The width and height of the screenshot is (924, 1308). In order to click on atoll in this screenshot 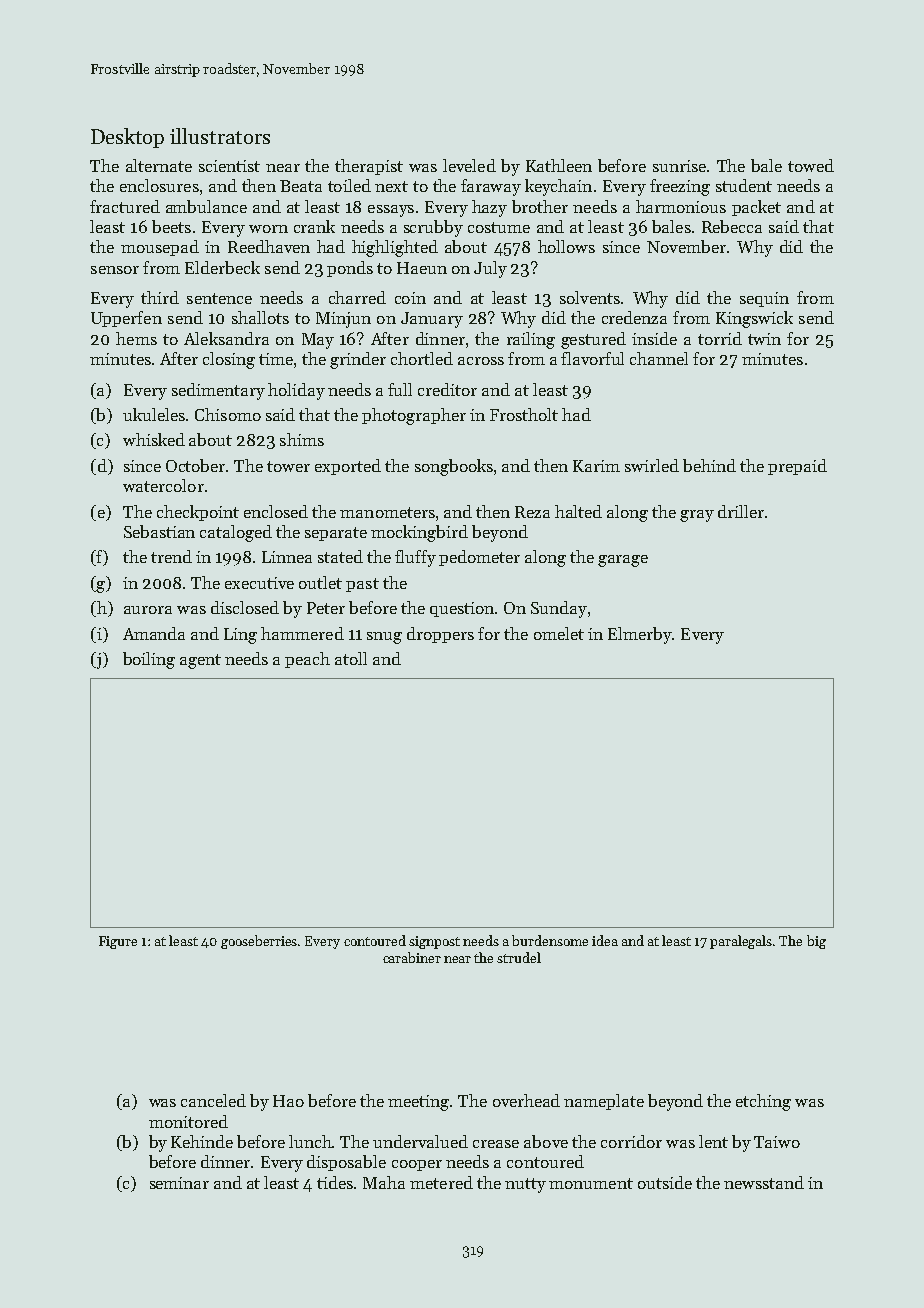, I will do `click(351, 658)`.
